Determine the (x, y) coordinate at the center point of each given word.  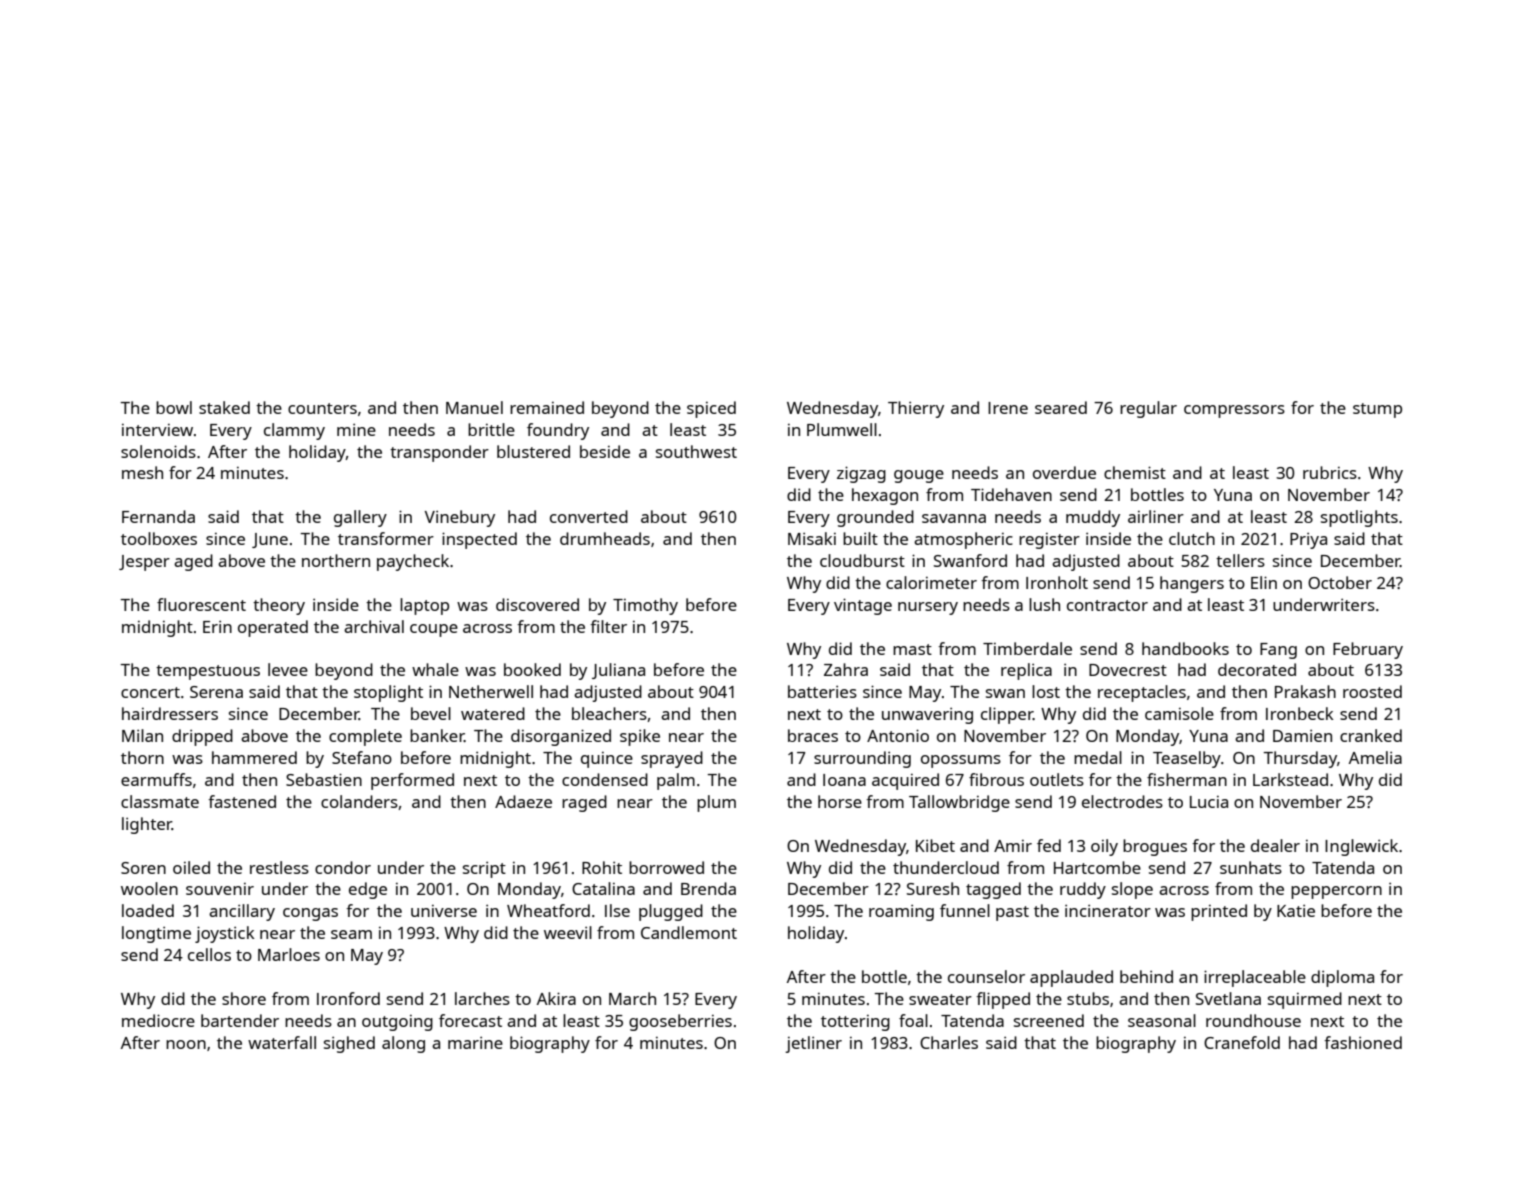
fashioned (1363, 1042)
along (403, 1044)
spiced (711, 409)
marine (475, 1042)
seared (1061, 407)
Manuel (474, 407)
